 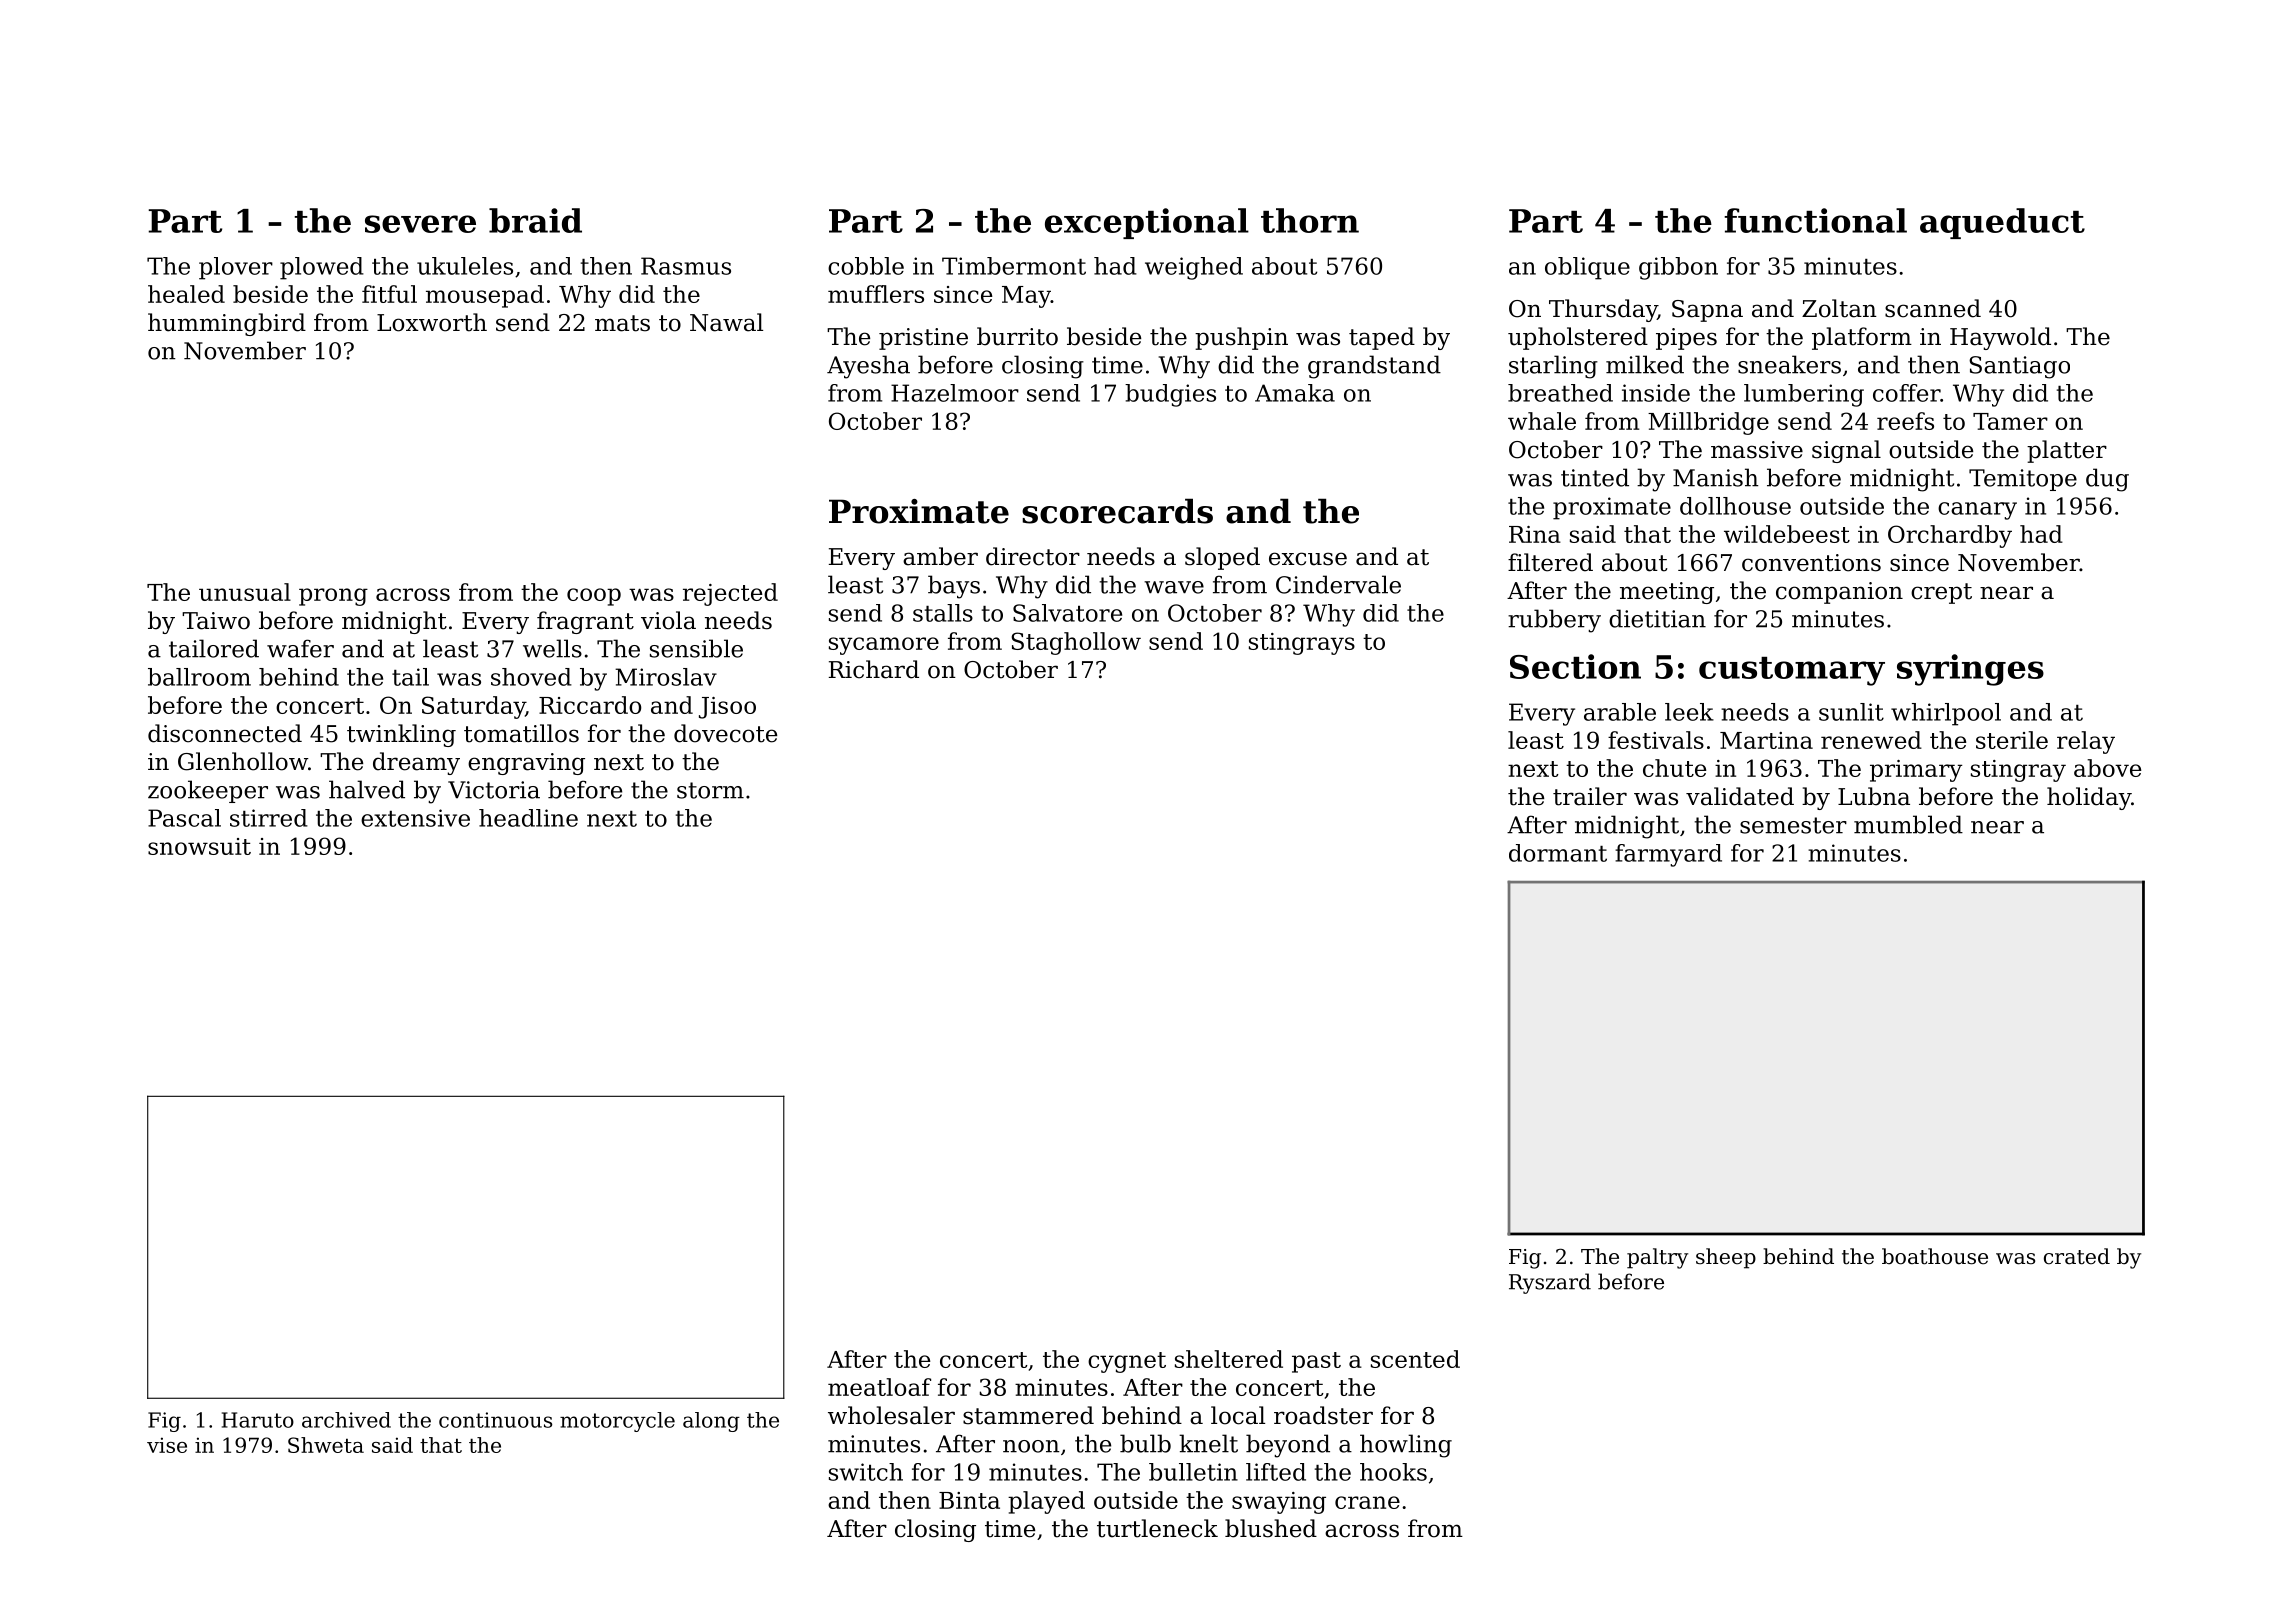 I want to click on prong, so click(x=333, y=597).
